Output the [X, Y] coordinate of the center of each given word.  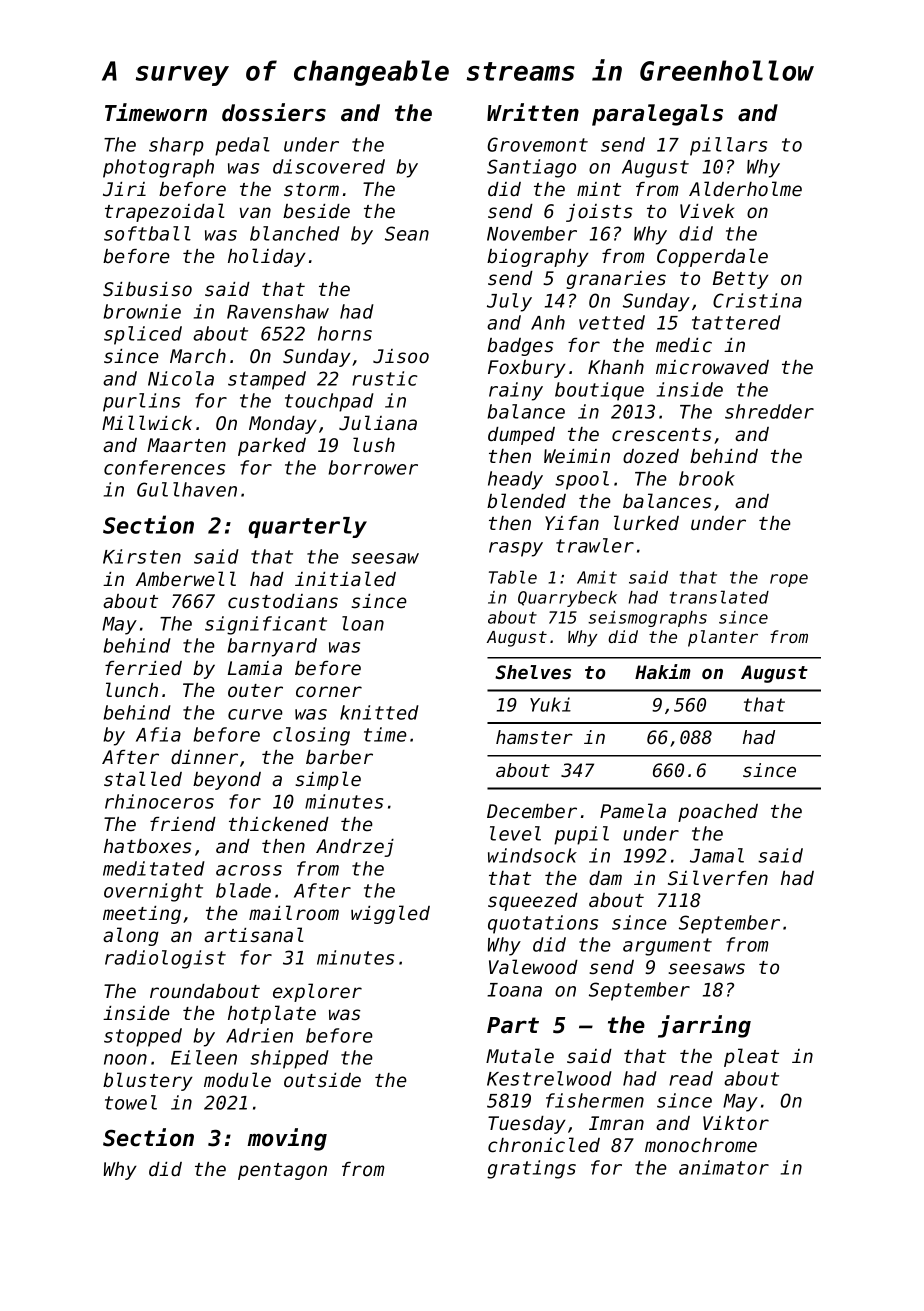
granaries [616, 280]
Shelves [533, 672]
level [515, 833]
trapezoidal [165, 212]
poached [718, 813]
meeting [142, 915]
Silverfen [718, 878]
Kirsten [142, 556]
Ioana [514, 990]
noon [125, 1059]
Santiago [531, 168]
